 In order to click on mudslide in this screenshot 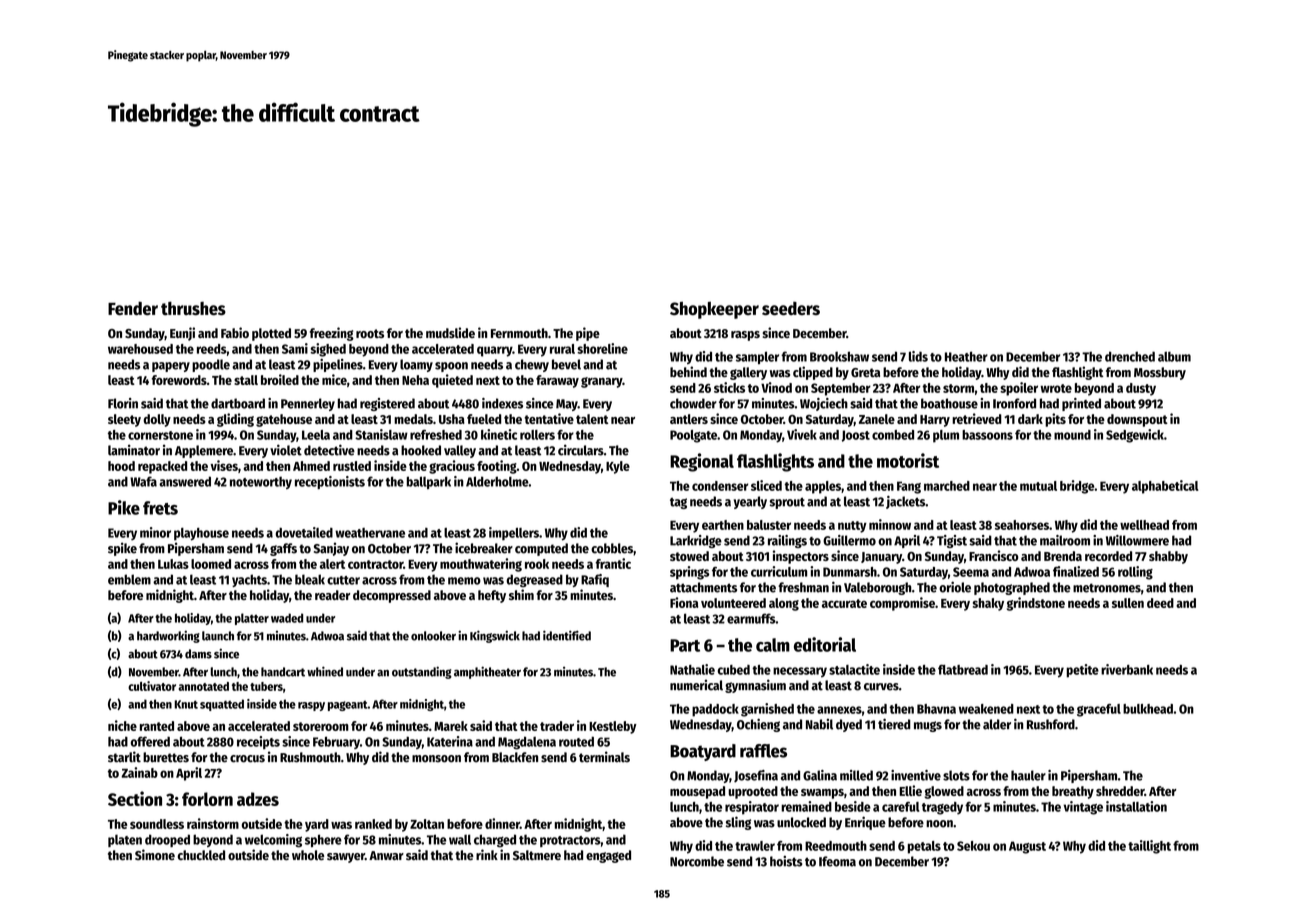, I will do `click(450, 332)`.
